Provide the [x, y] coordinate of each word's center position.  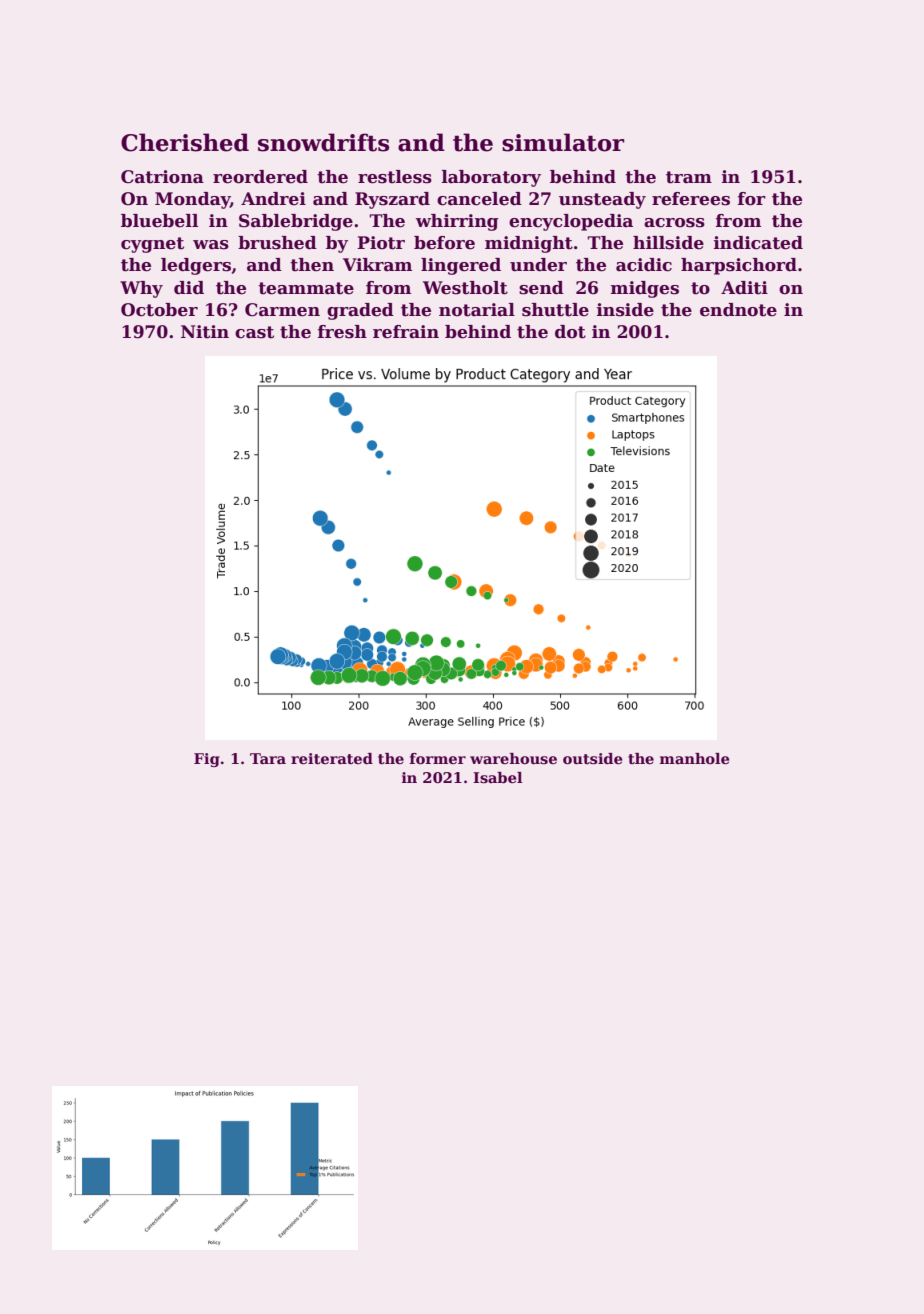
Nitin [205, 332]
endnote [738, 310]
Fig [207, 760]
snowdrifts [323, 142]
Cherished [185, 142]
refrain [406, 332]
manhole [694, 758]
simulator [563, 142]
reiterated [332, 758]
